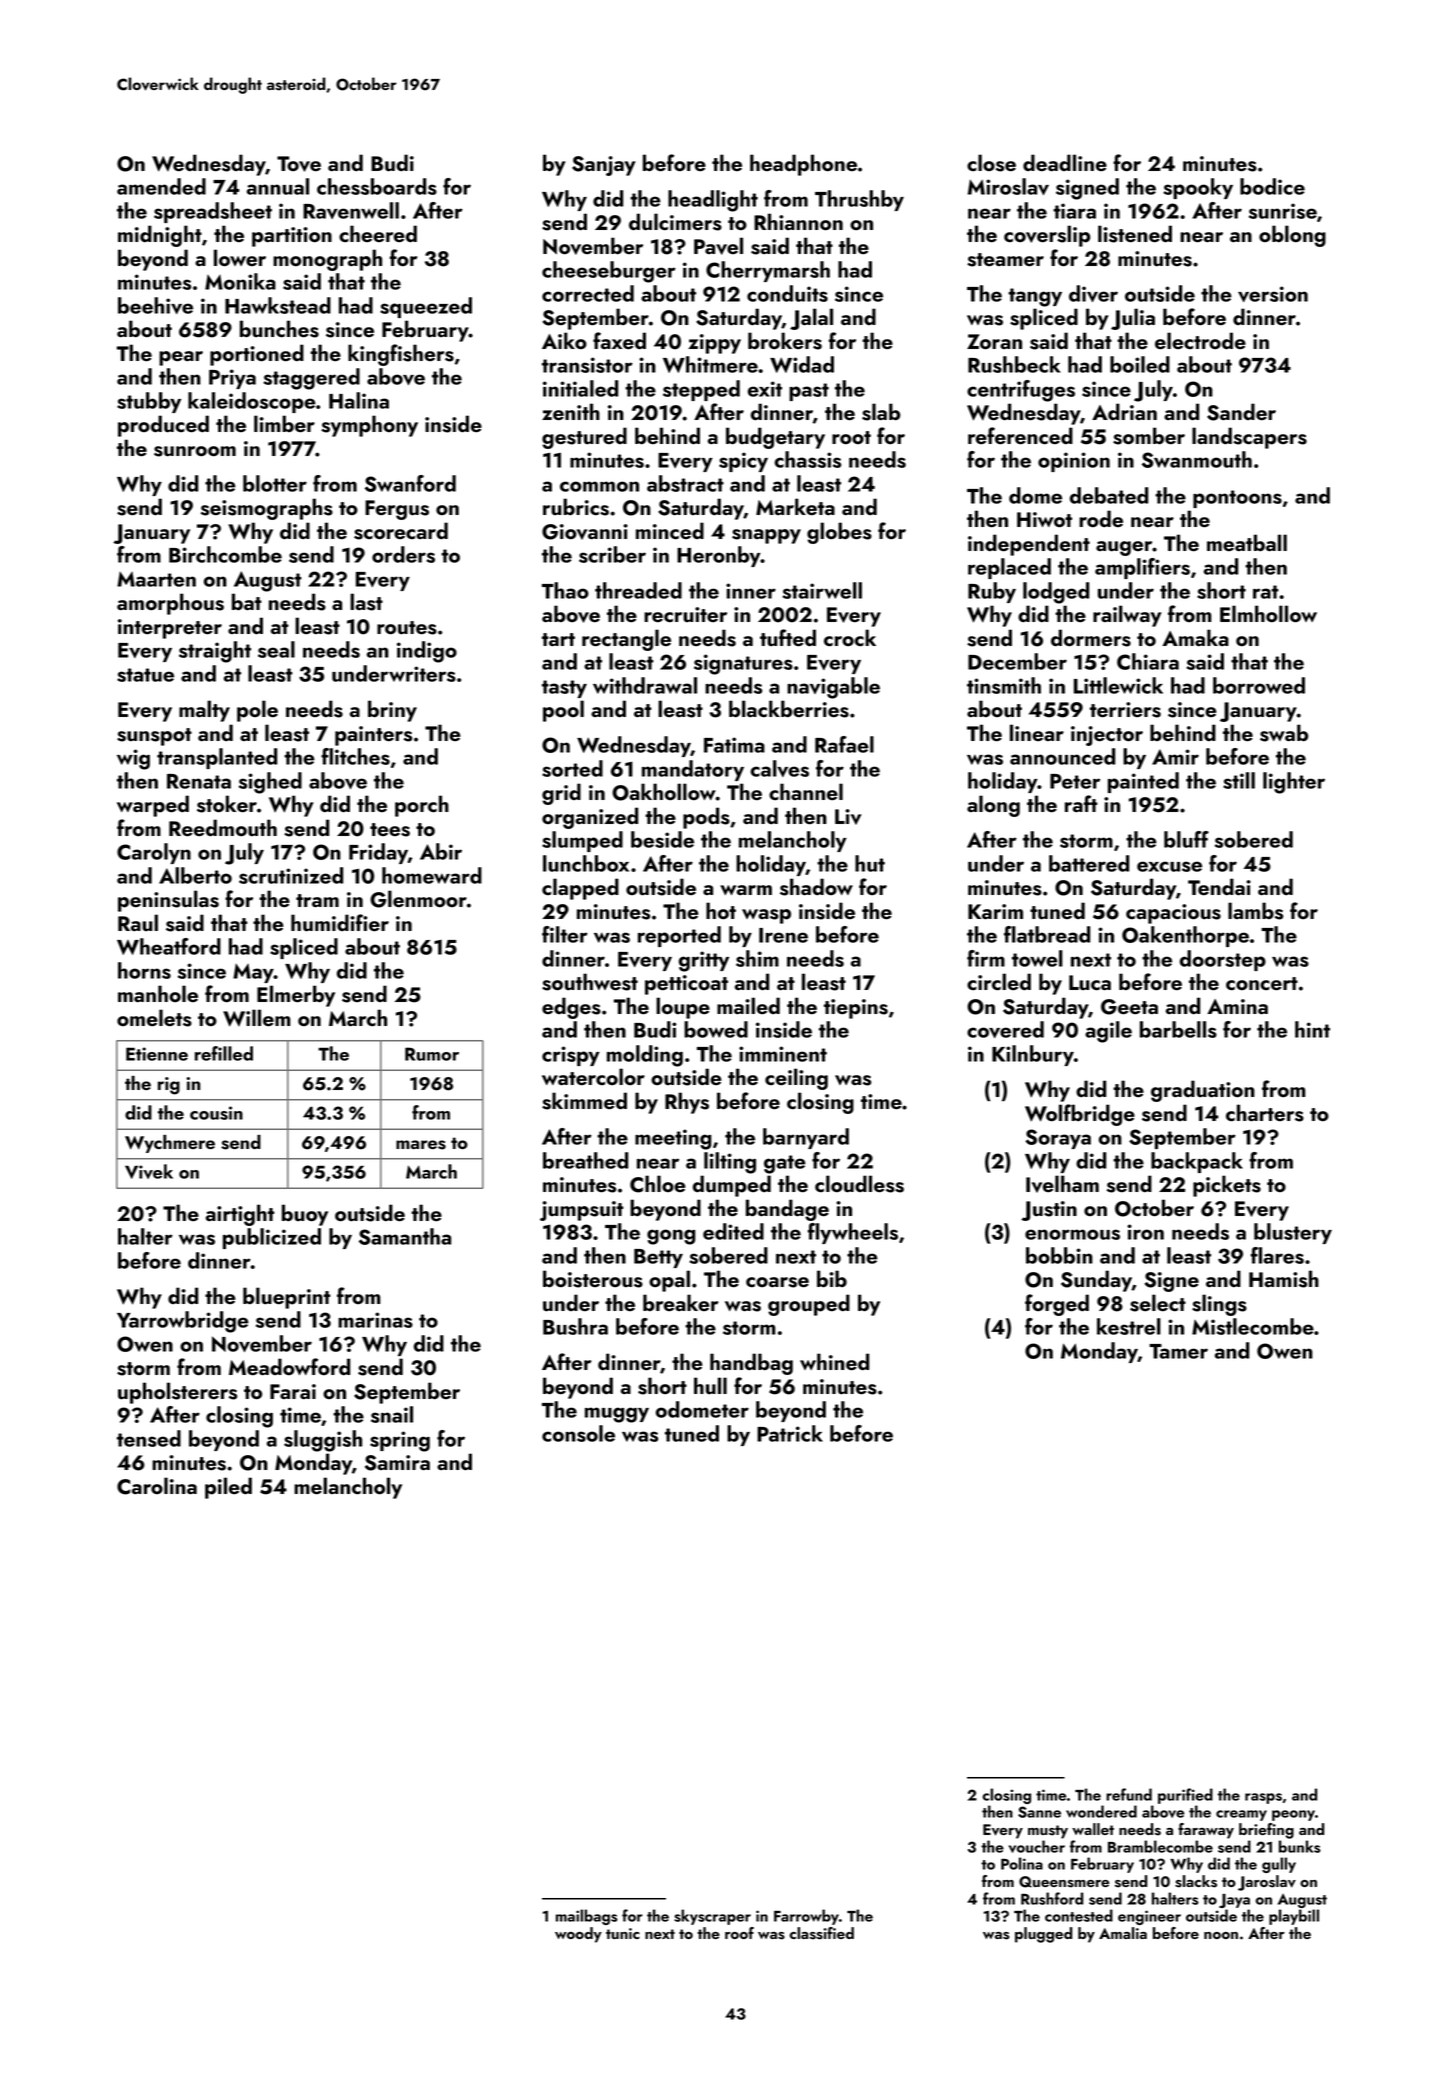 This screenshot has width=1450, height=2100. I want to click on flitches, so click(355, 756).
